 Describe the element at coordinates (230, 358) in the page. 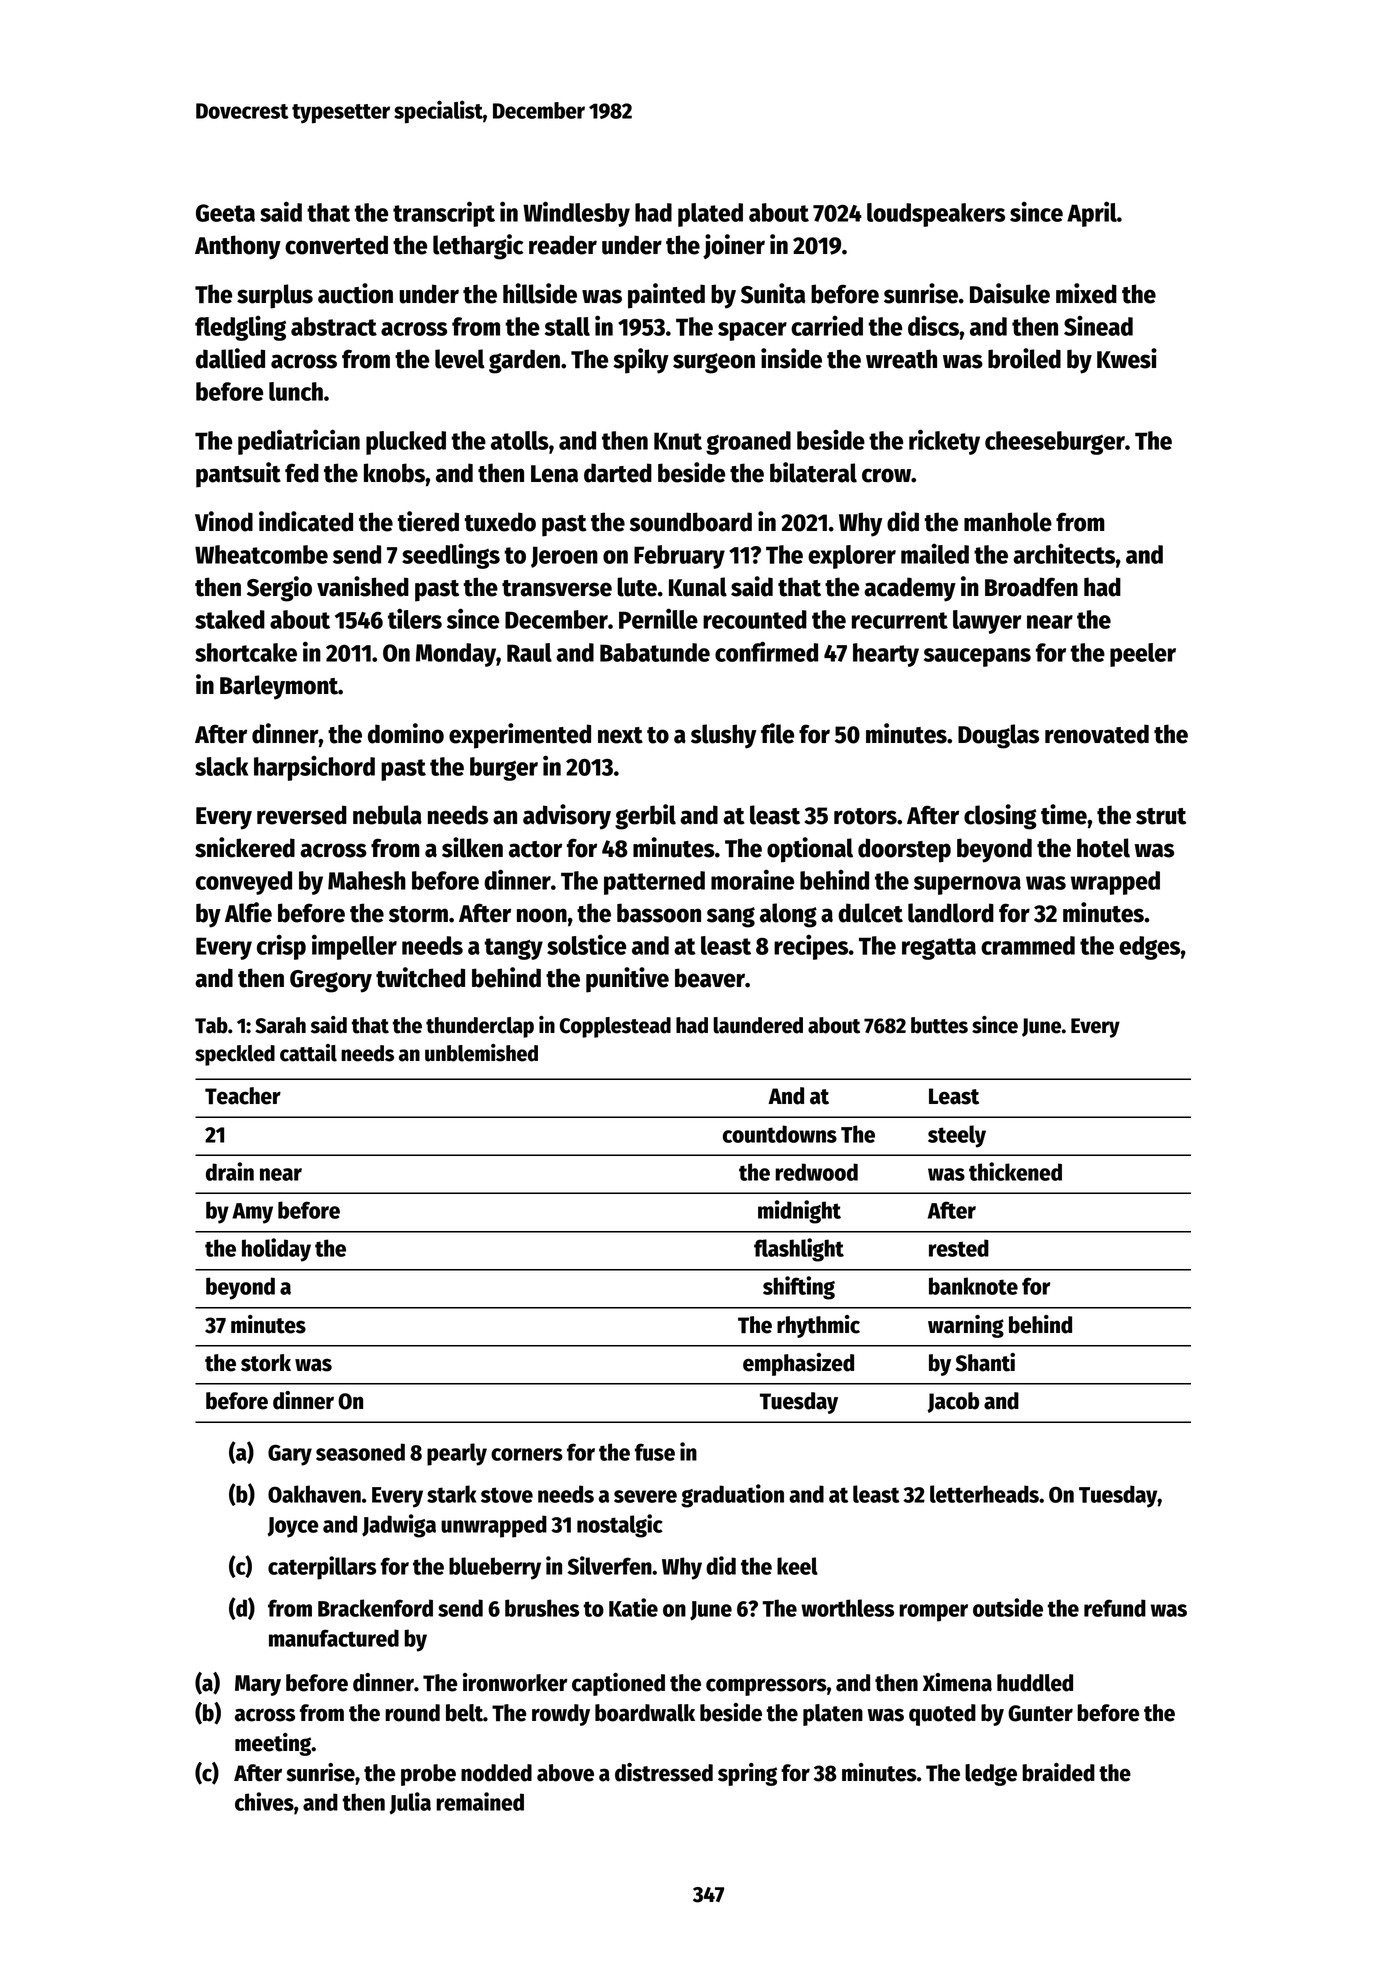

I see `dallied` at that location.
